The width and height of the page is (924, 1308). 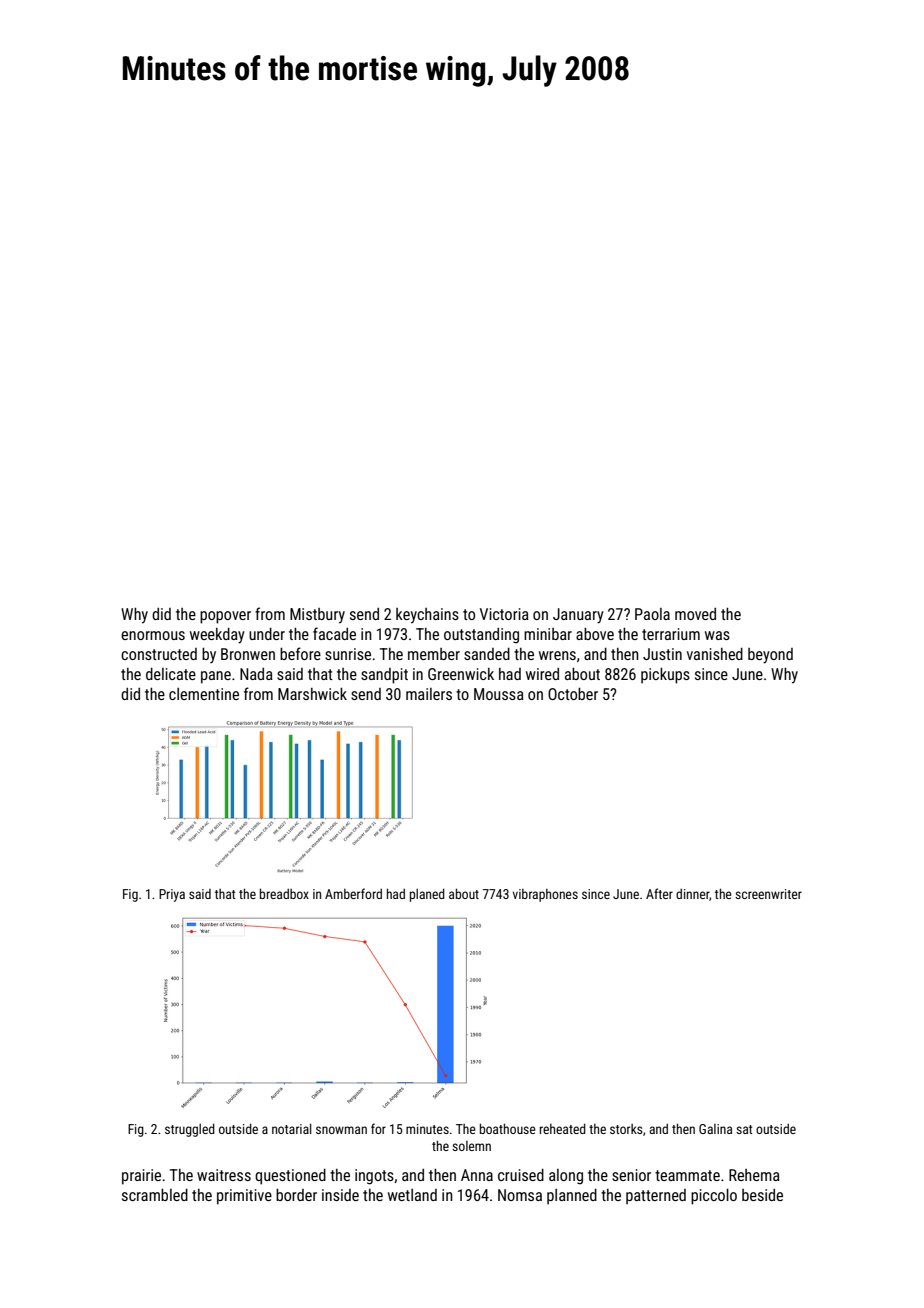 I want to click on struggled, so click(x=190, y=1130).
